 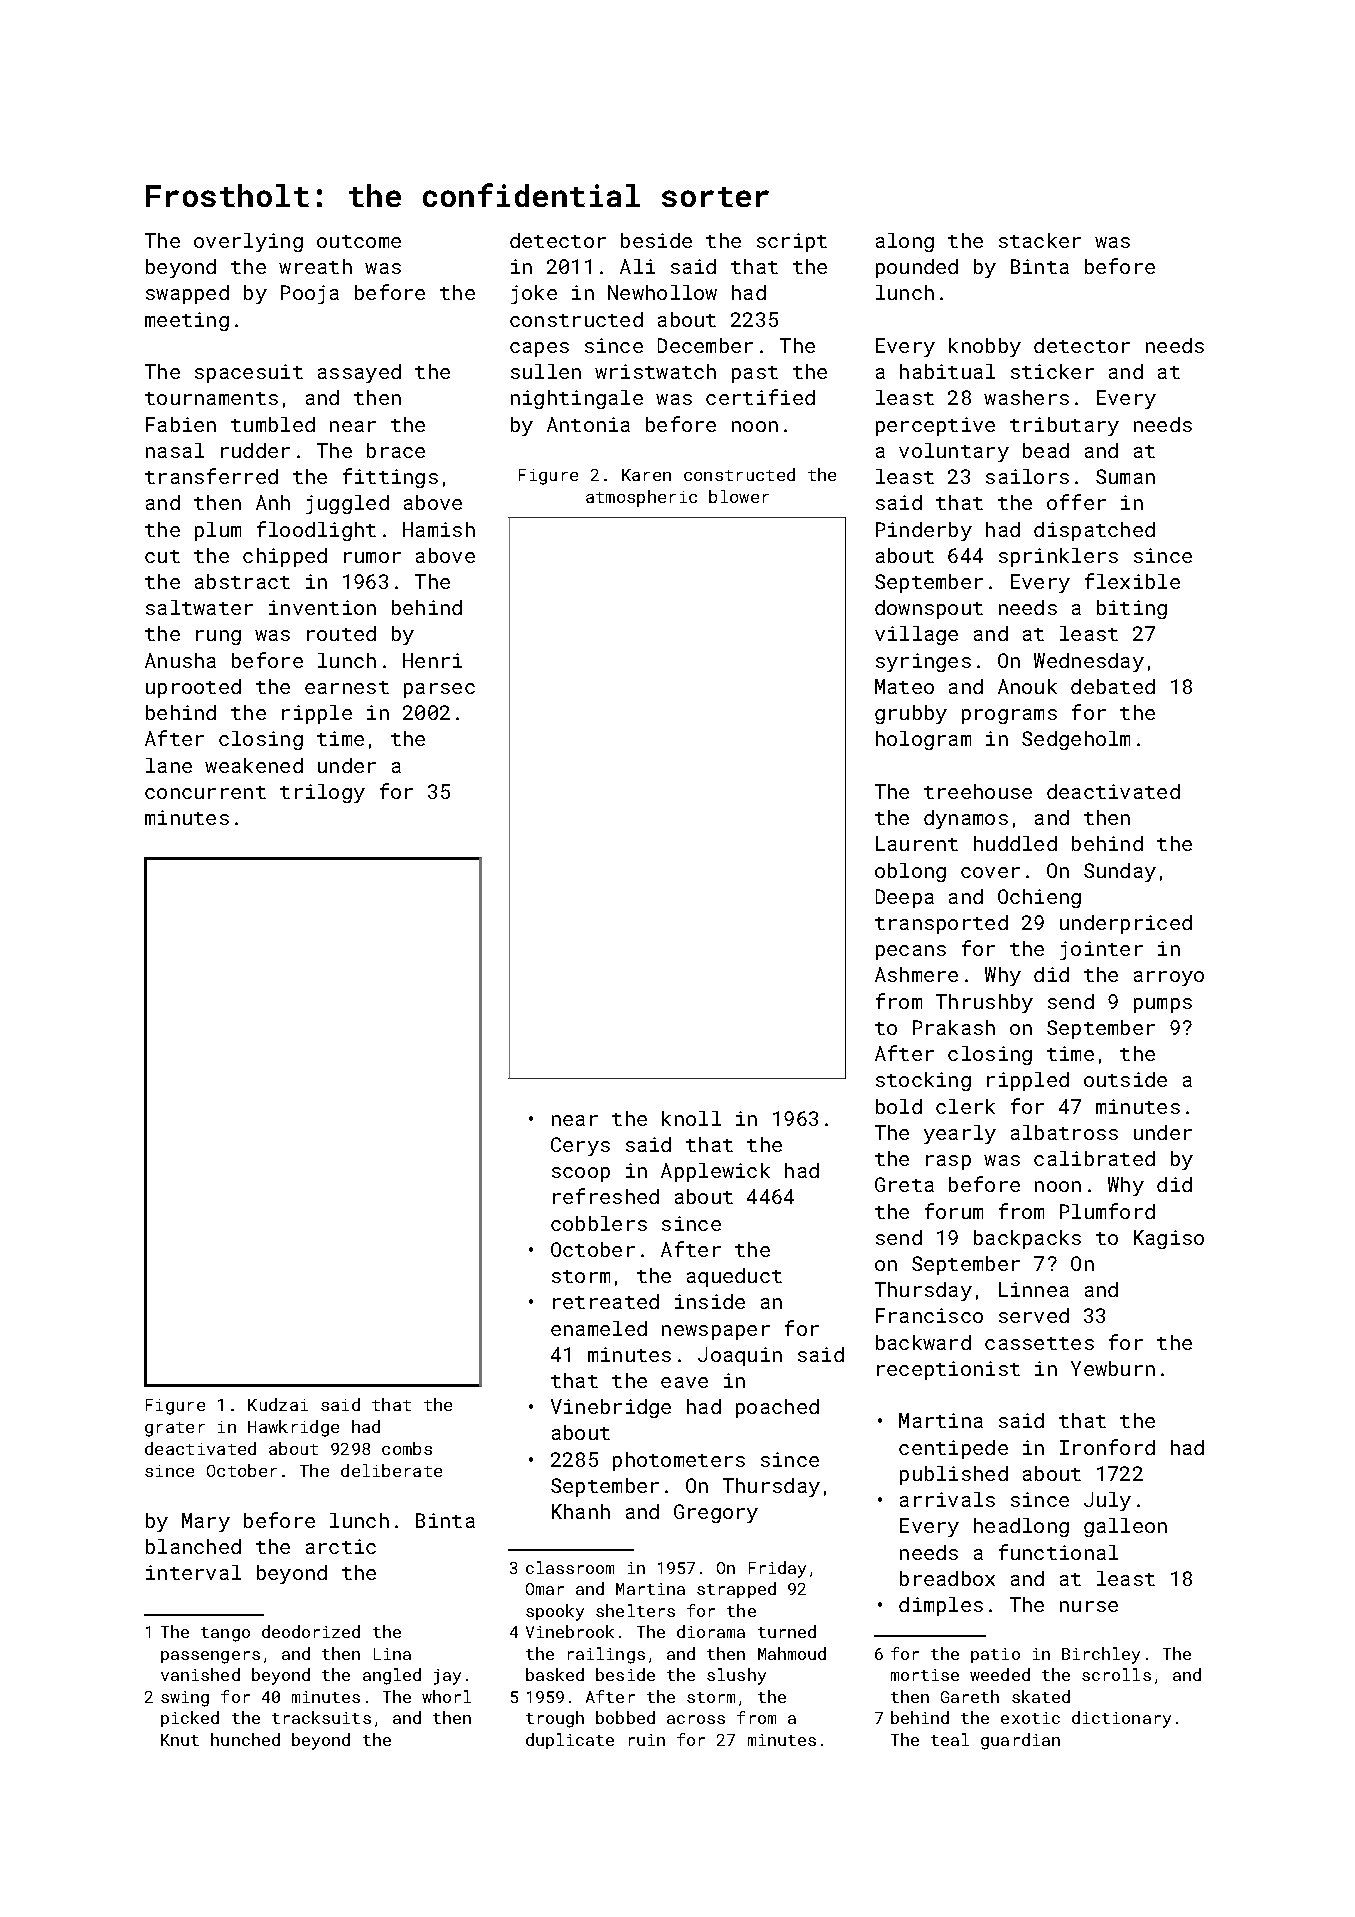 What do you see at coordinates (273, 424) in the screenshot?
I see `tumbled` at bounding box center [273, 424].
